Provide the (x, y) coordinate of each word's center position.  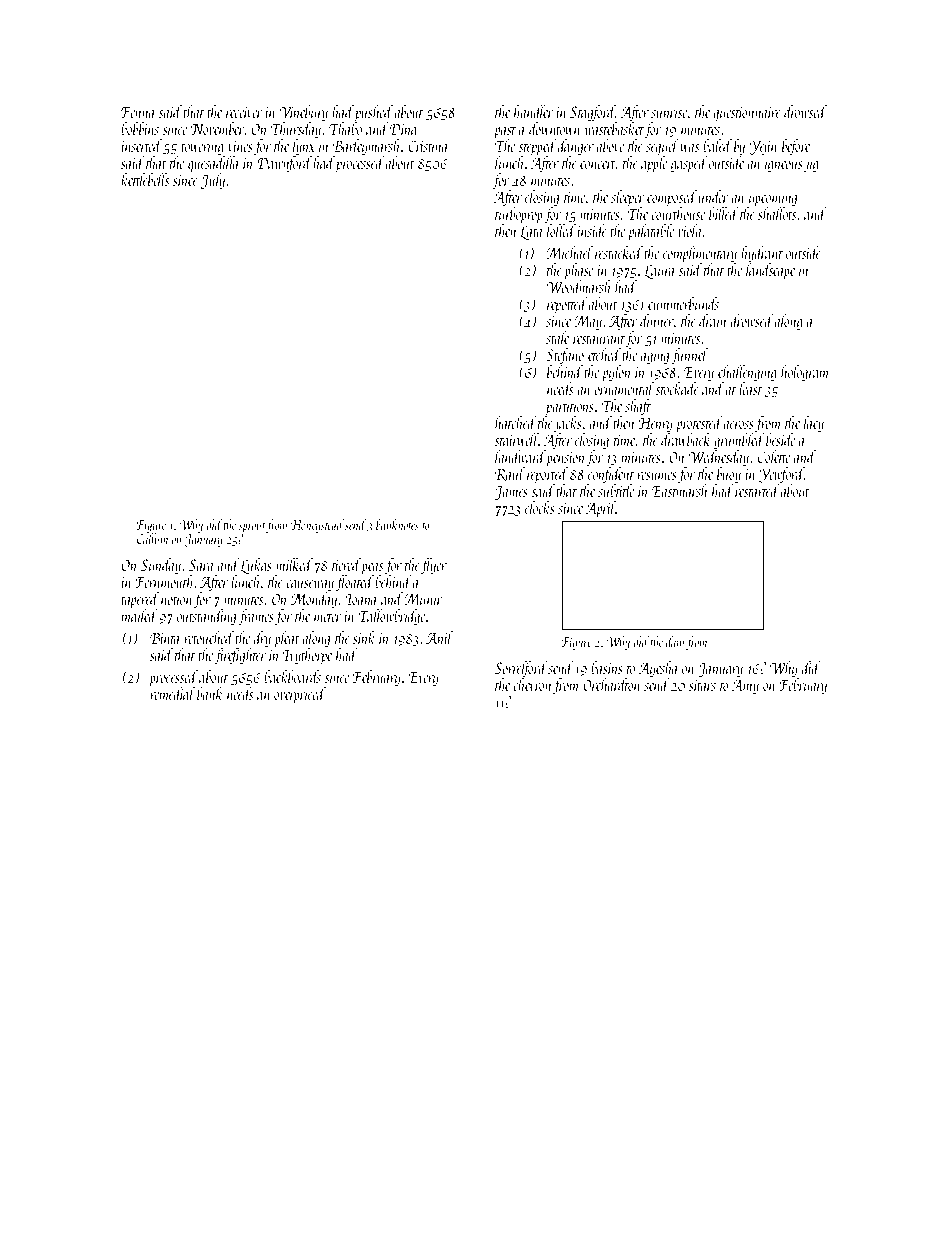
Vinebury (303, 113)
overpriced (300, 695)
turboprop (519, 215)
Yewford (781, 475)
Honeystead (317, 526)
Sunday (161, 566)
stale (557, 337)
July (213, 181)
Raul (510, 474)
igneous (784, 165)
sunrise (669, 112)
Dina (403, 129)
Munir (423, 599)
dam (675, 641)
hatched (516, 422)
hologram (804, 373)
